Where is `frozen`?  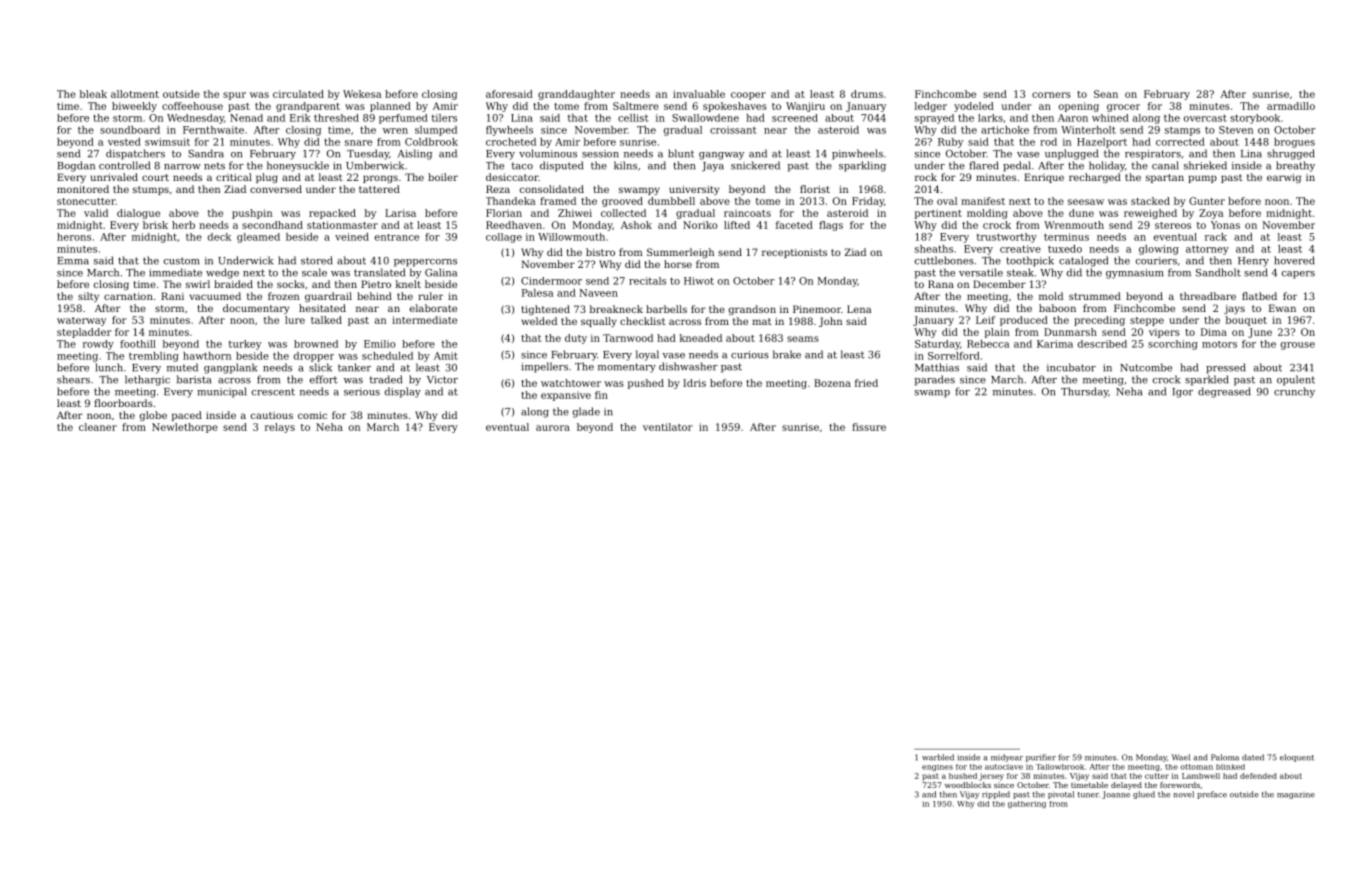
frozen is located at coordinates (283, 296).
